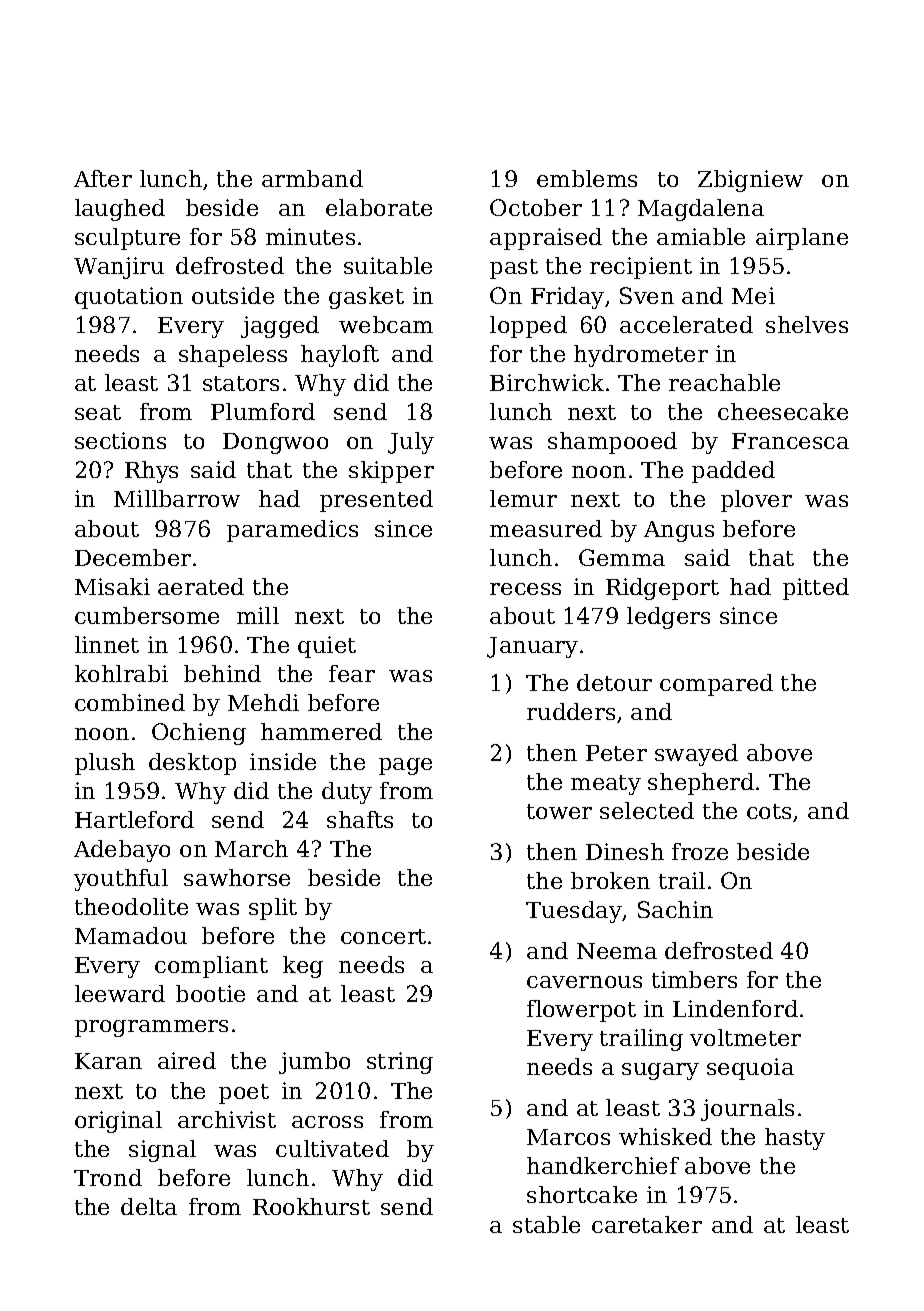 Image resolution: width=924 pixels, height=1311 pixels. Describe the element at coordinates (668, 618) in the screenshot. I see `ledgers` at that location.
